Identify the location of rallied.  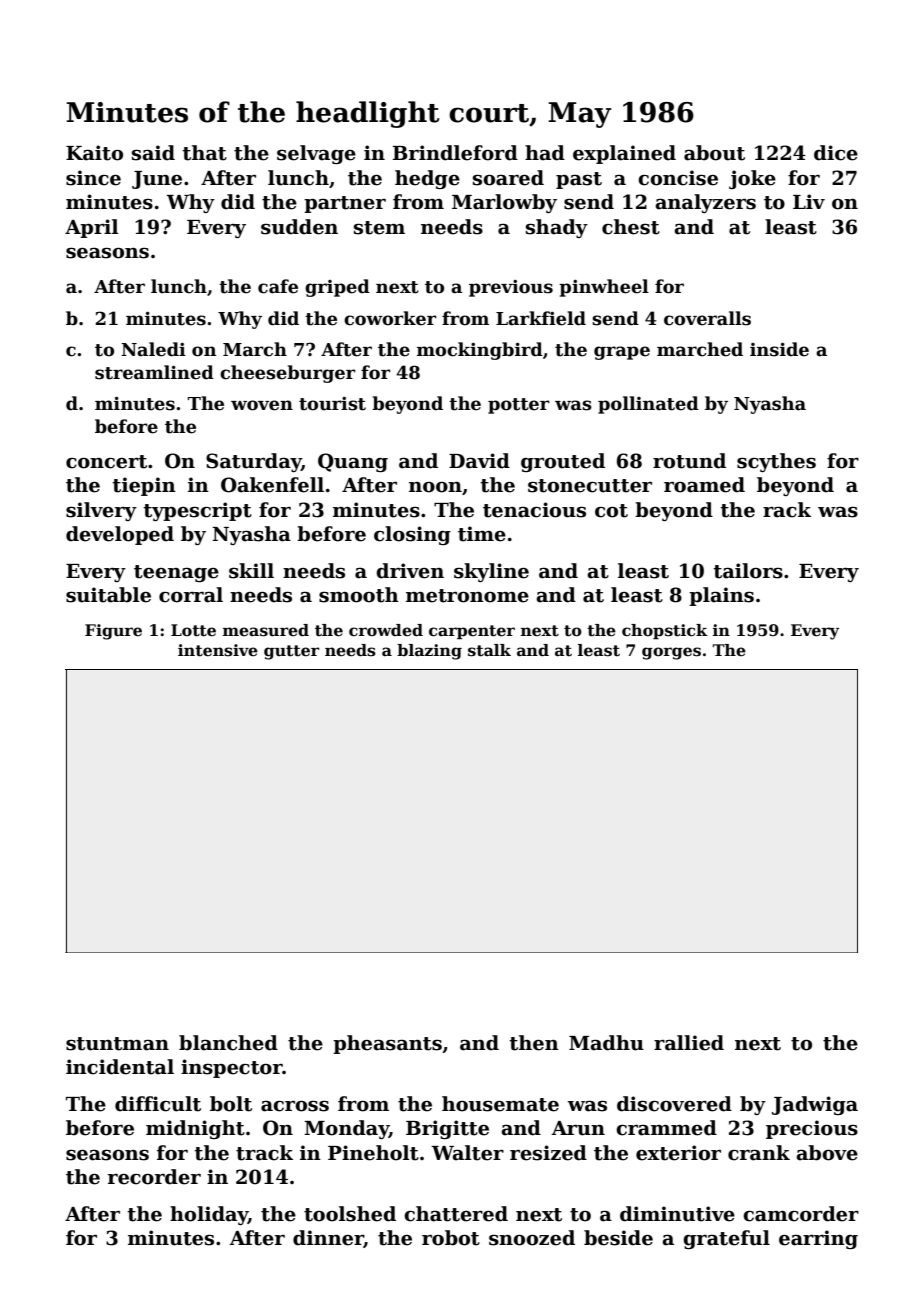
(689, 1043).
